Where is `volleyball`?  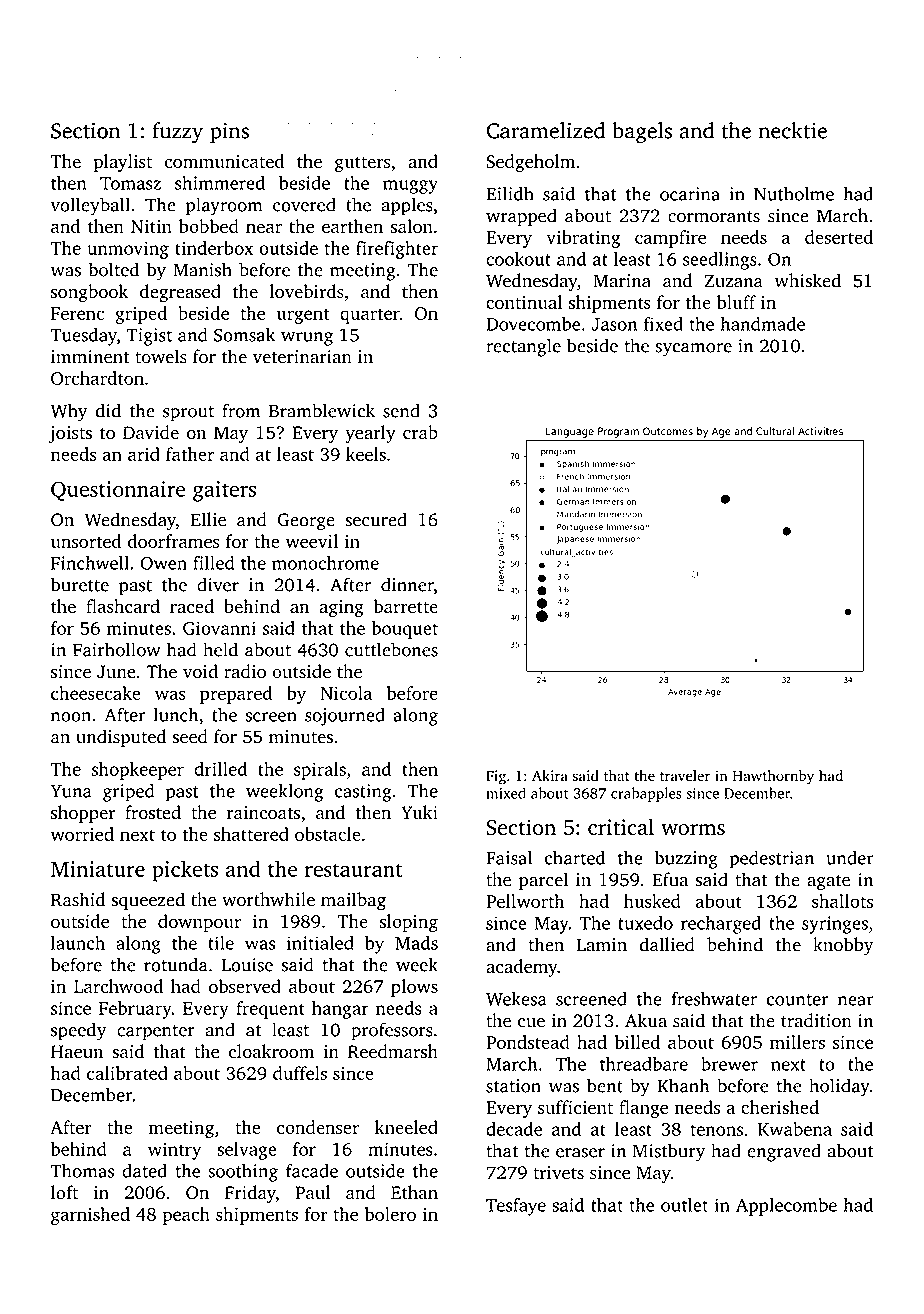
volleyball is located at coordinates (90, 206).
